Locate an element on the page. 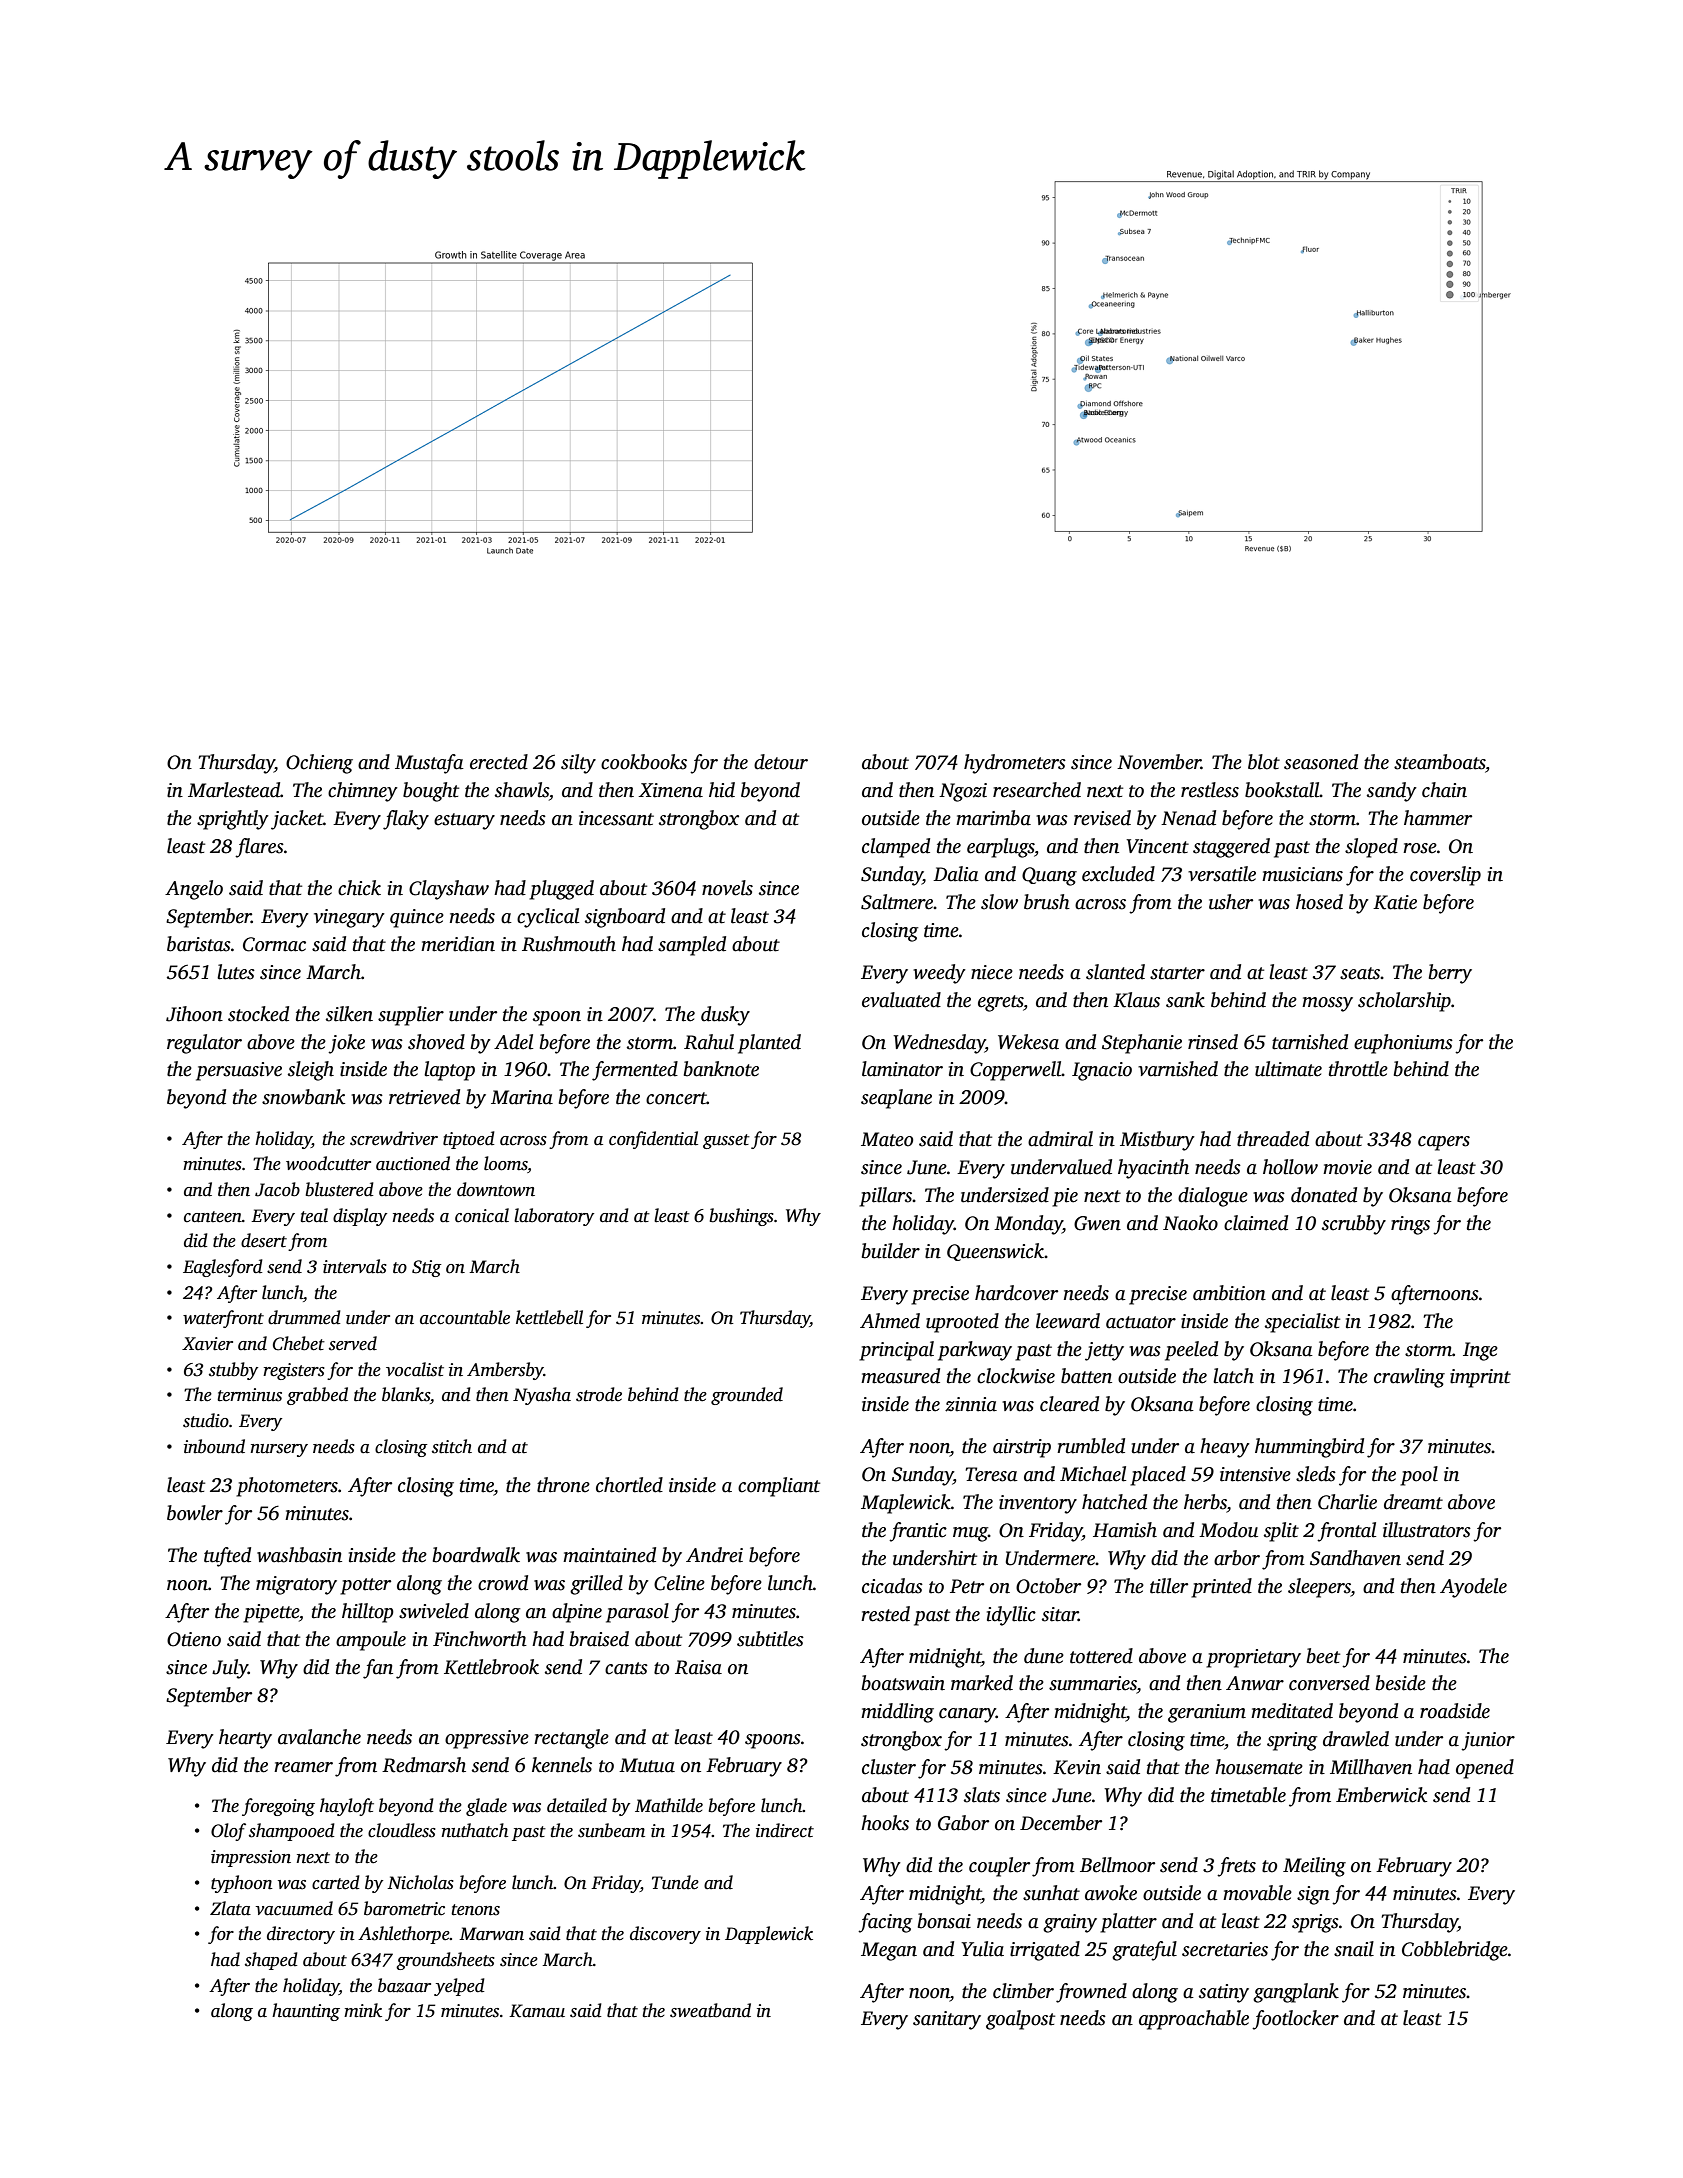 This page has height=2178, width=1683. bowler is located at coordinates (195, 1513).
